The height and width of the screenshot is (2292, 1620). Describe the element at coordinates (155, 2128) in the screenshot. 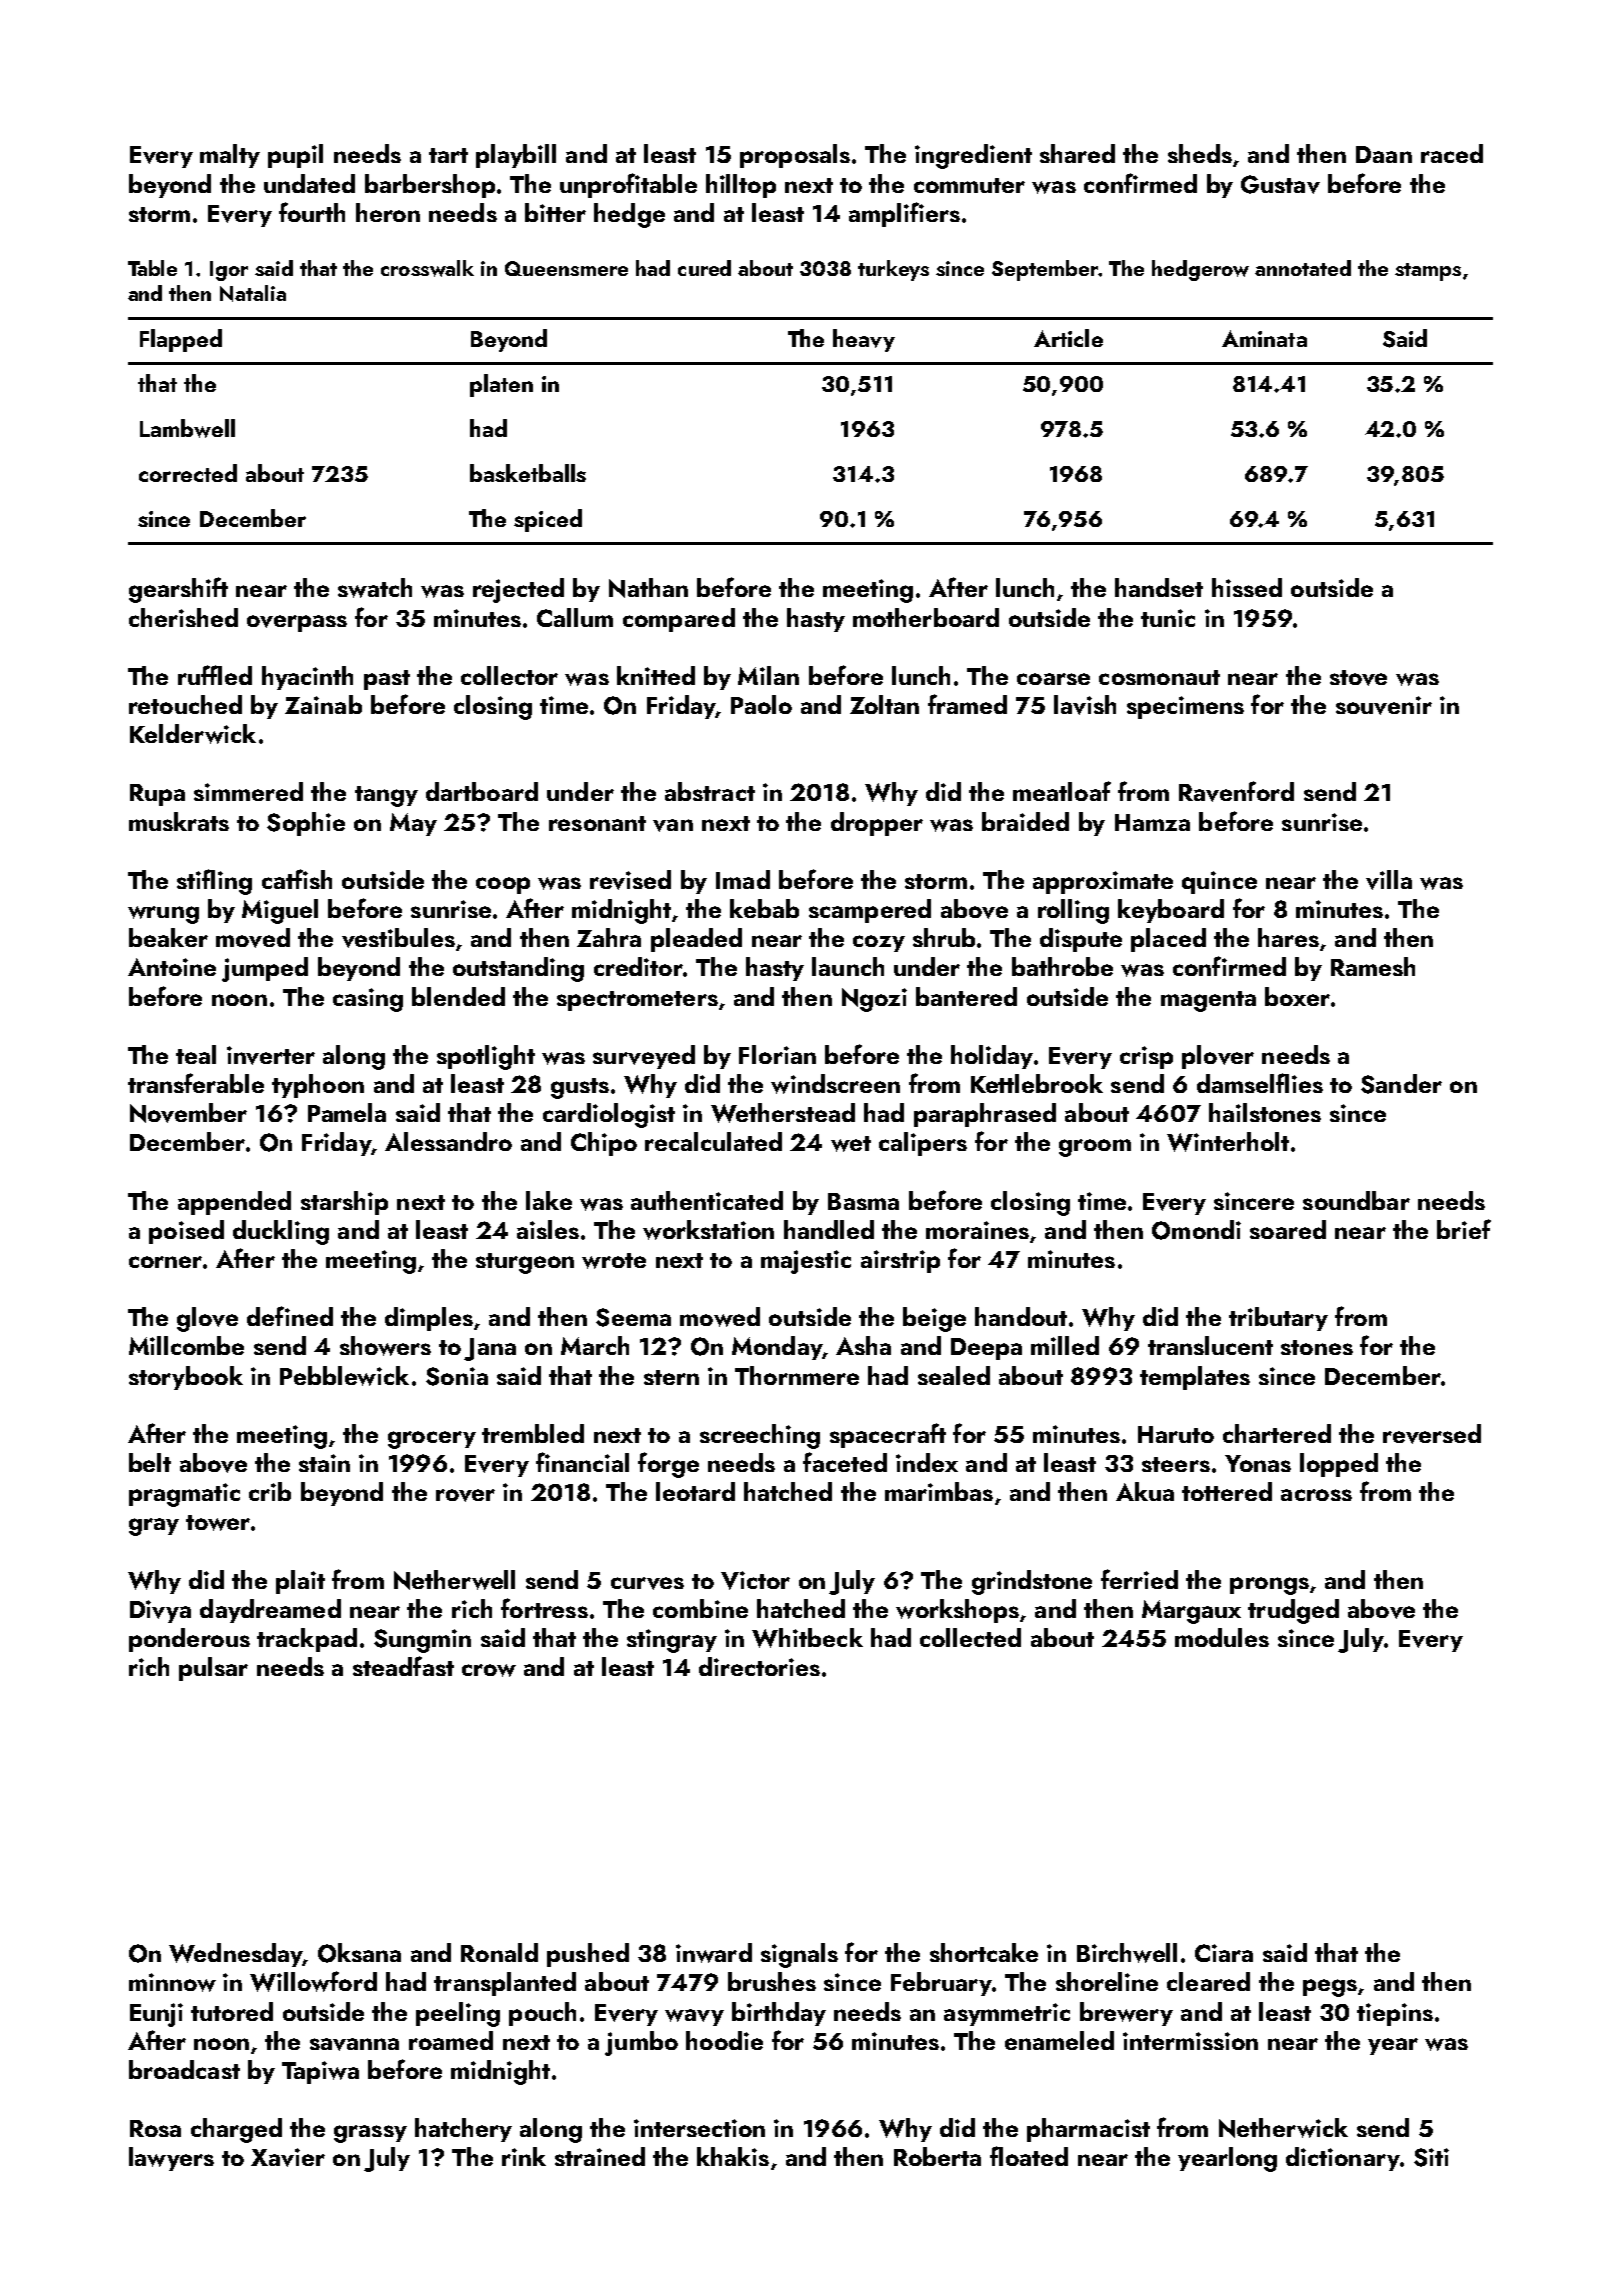

I see `Rosa` at that location.
